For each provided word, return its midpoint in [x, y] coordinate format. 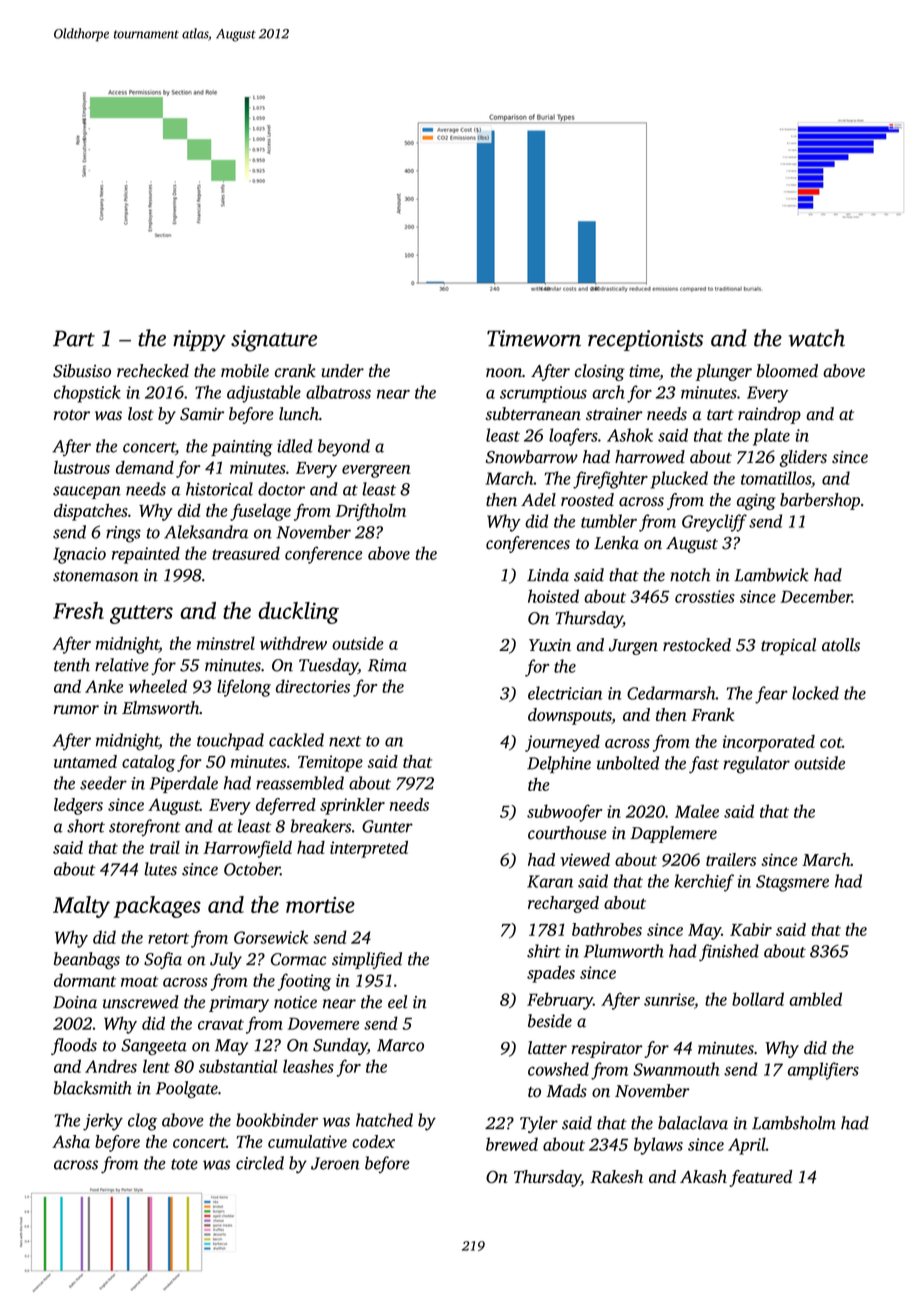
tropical [788, 646]
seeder [103, 783]
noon [504, 373]
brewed [512, 1144]
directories [313, 686]
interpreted [369, 849]
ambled [815, 999]
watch [817, 338]
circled [260, 1163]
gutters [141, 614]
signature [274, 341]
